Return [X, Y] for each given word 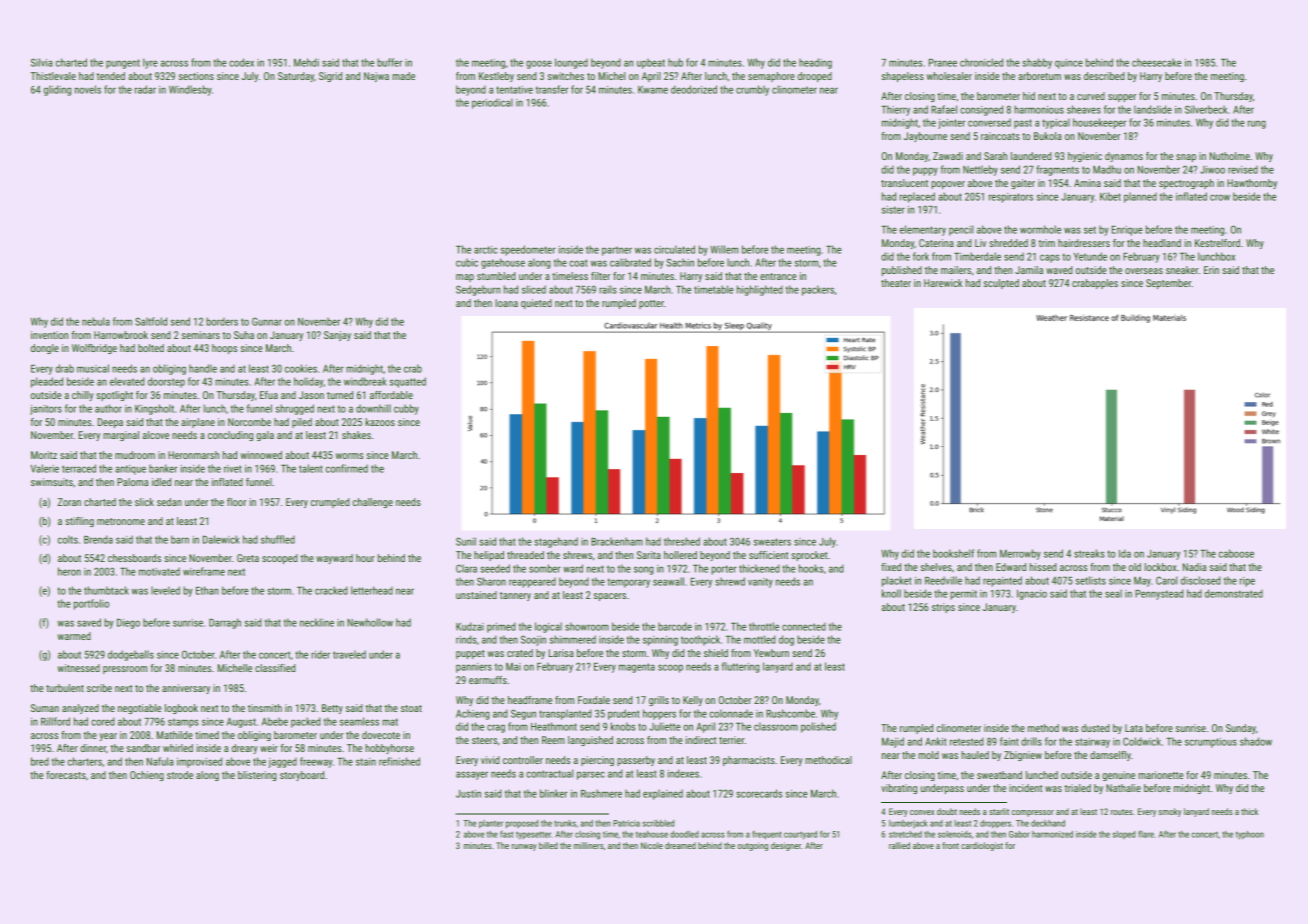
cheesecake [1157, 62]
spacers [610, 597]
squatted [408, 382]
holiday [308, 382]
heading [815, 63]
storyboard [302, 776]
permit [963, 595]
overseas [1144, 271]
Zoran [69, 502]
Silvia [41, 62]
